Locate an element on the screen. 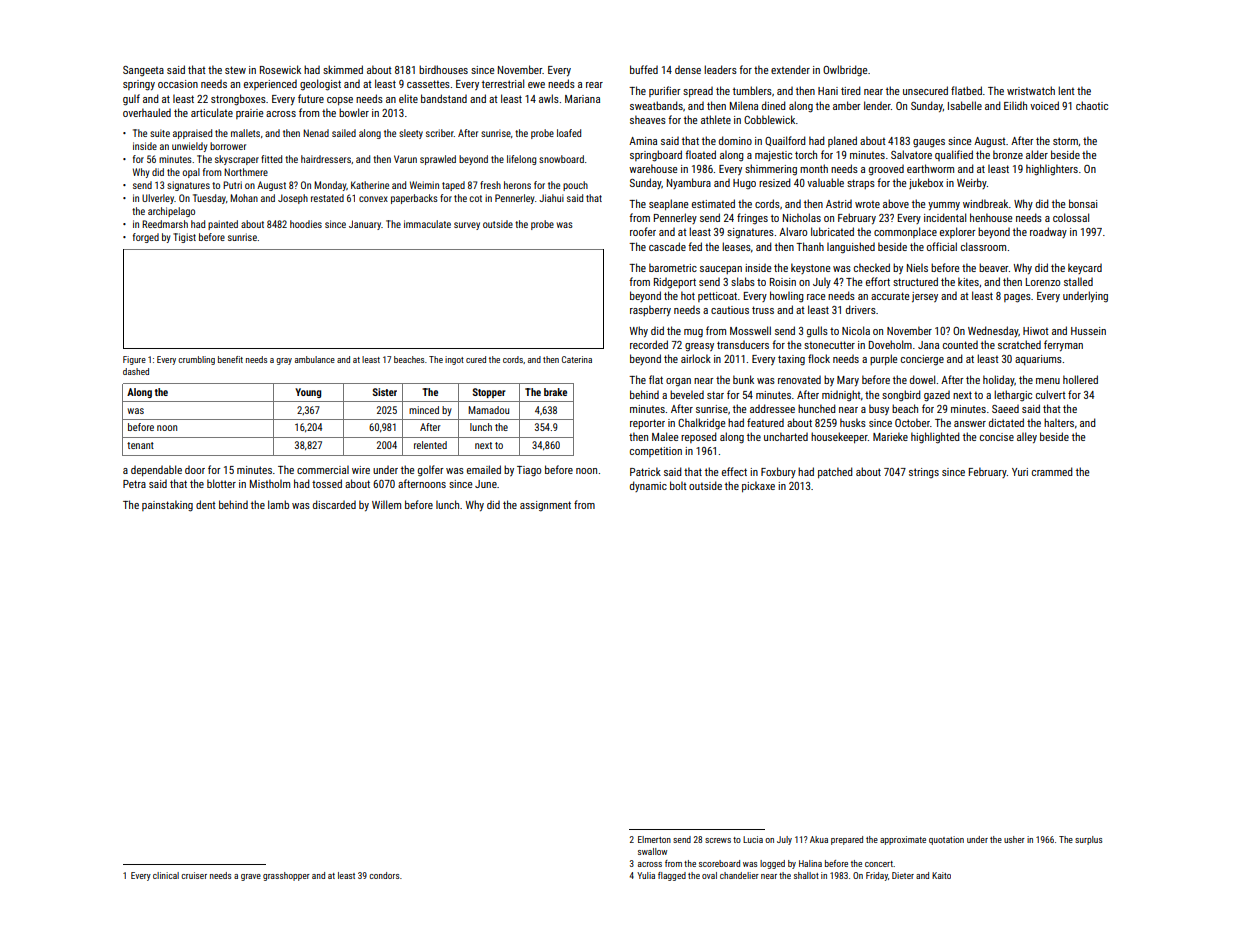 Image resolution: width=1233 pixels, height=952 pixels. painstaking is located at coordinates (167, 506).
